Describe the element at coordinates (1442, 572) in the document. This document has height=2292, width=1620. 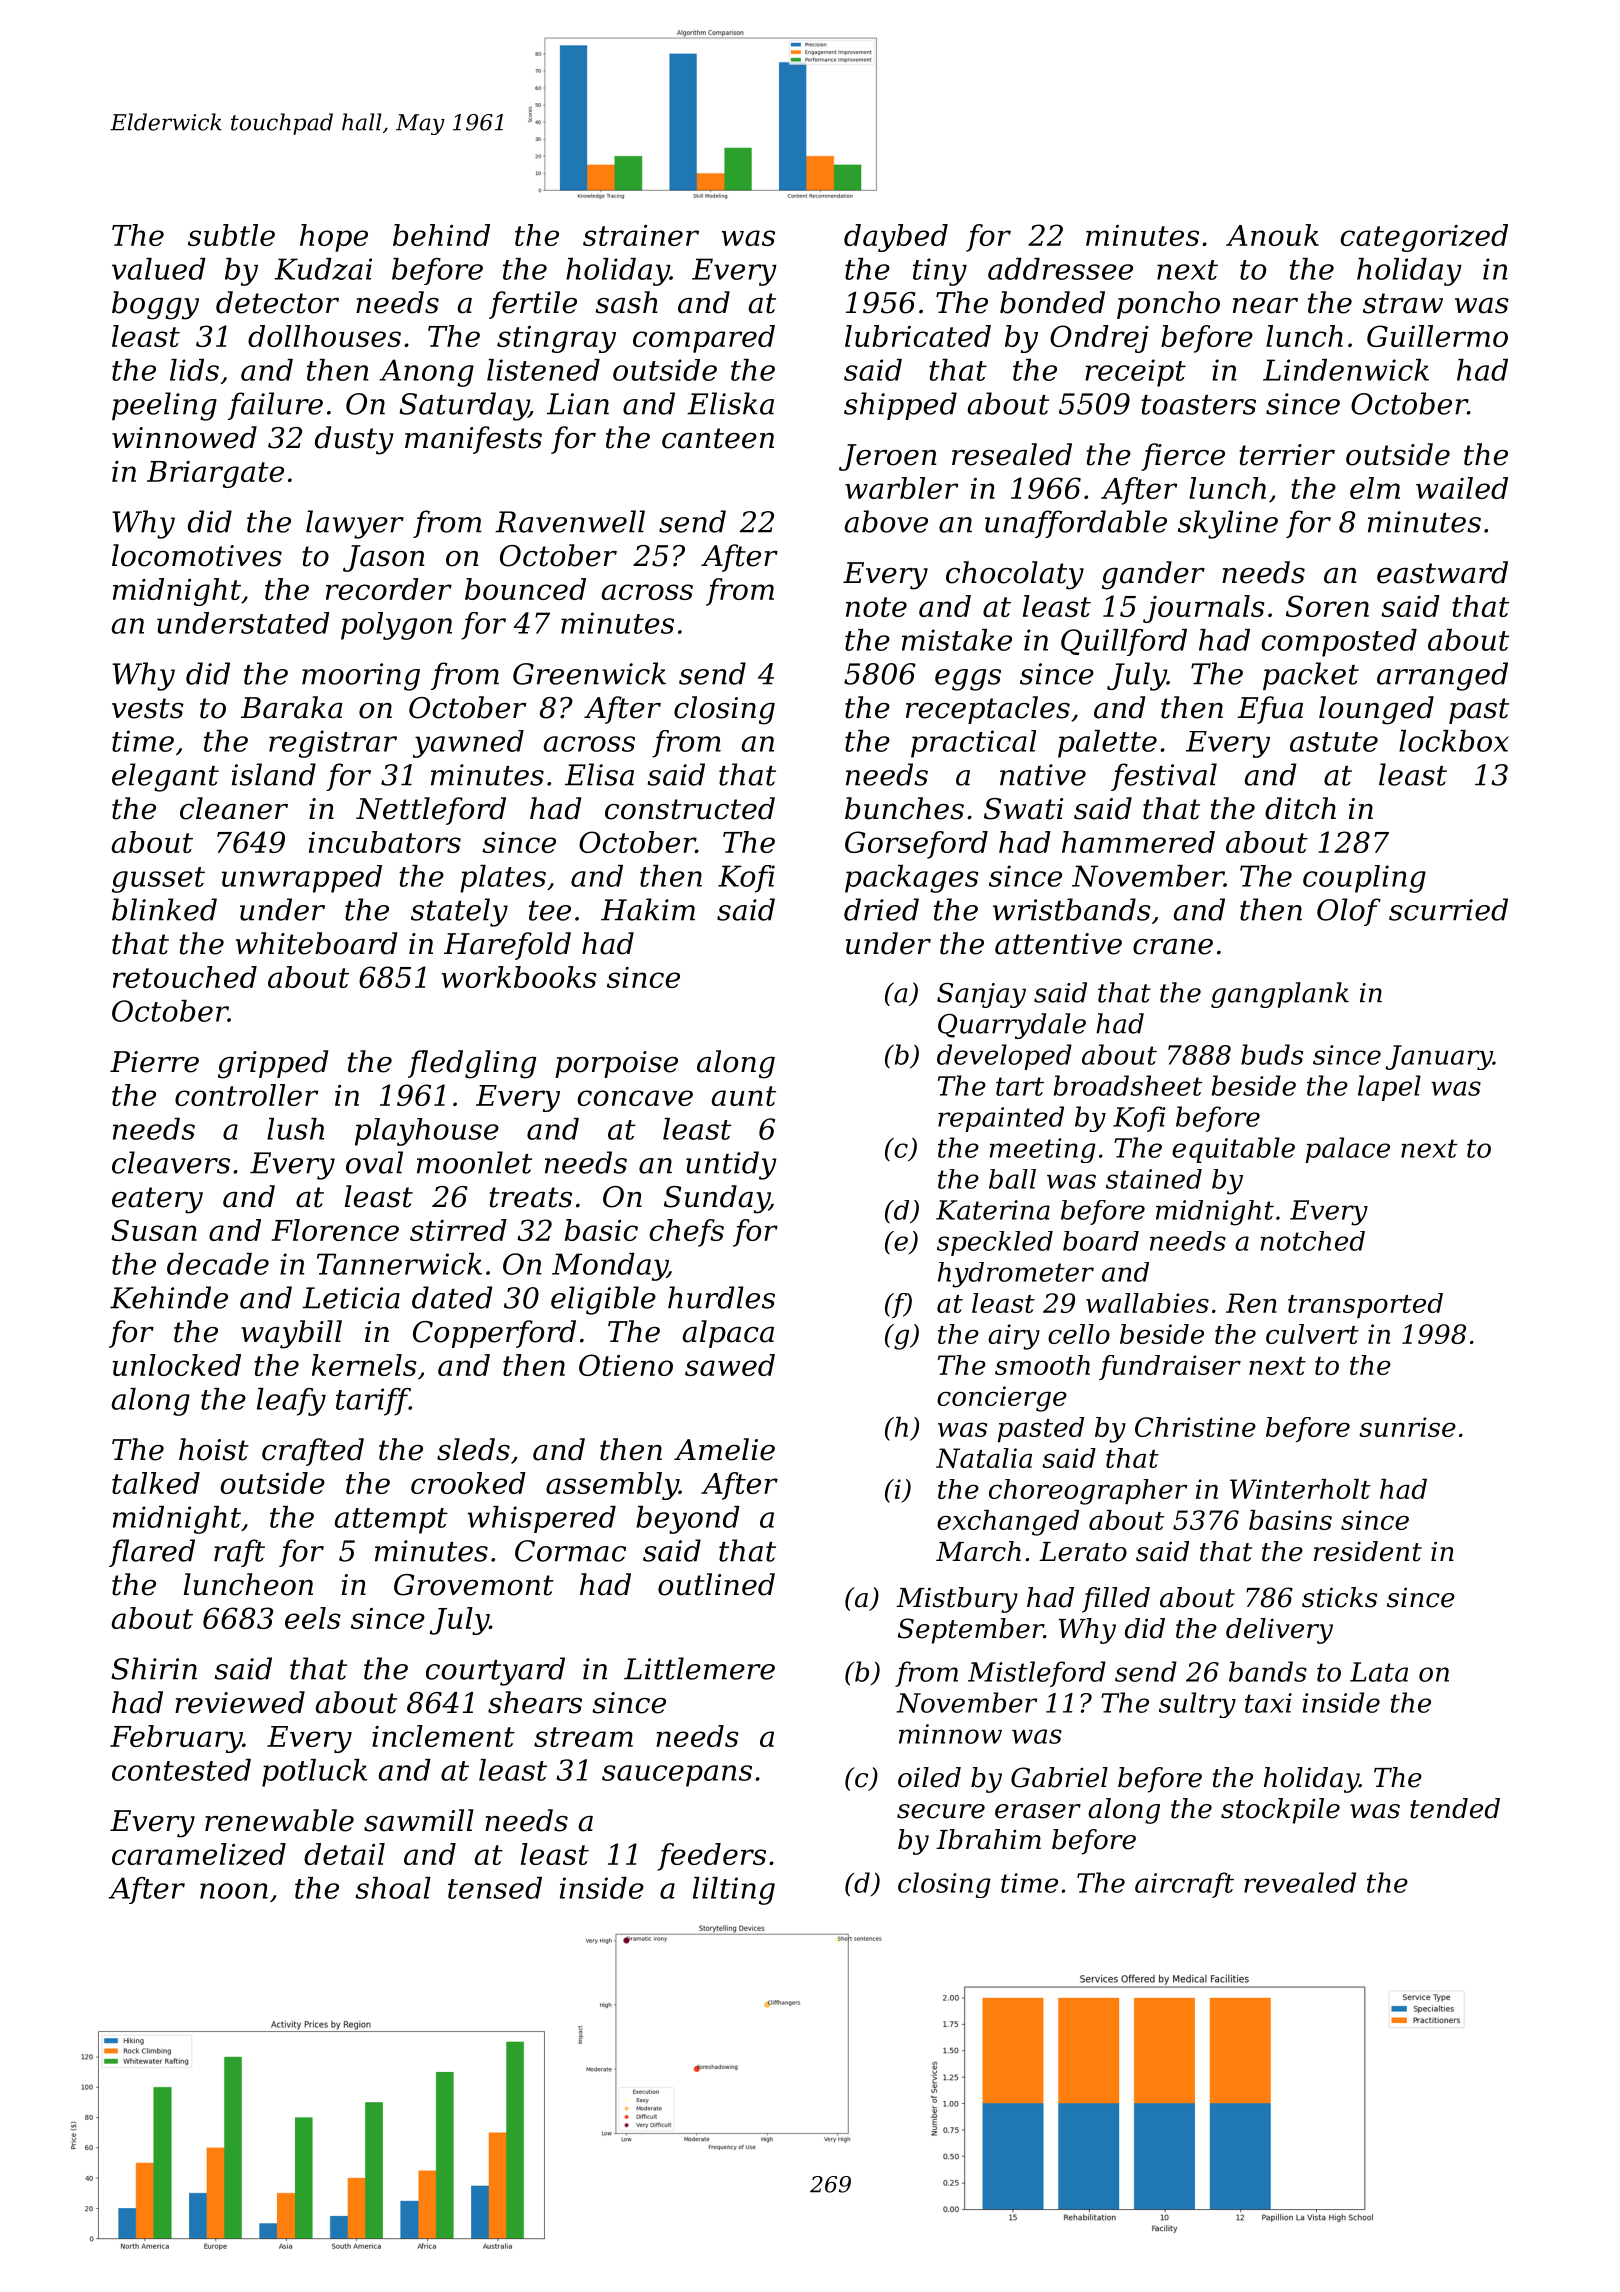
I see `eastward` at that location.
